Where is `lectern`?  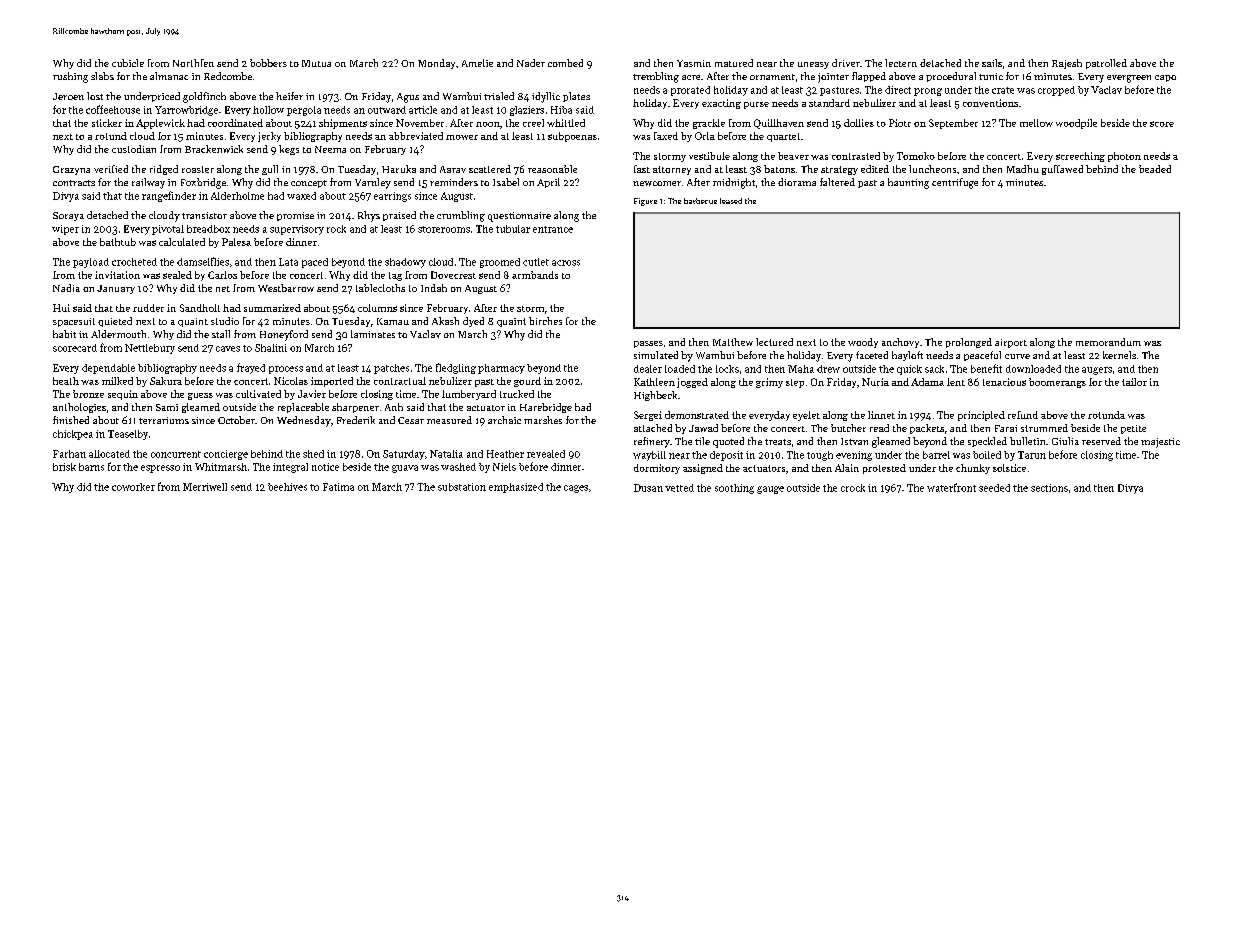
lectern is located at coordinates (901, 63).
